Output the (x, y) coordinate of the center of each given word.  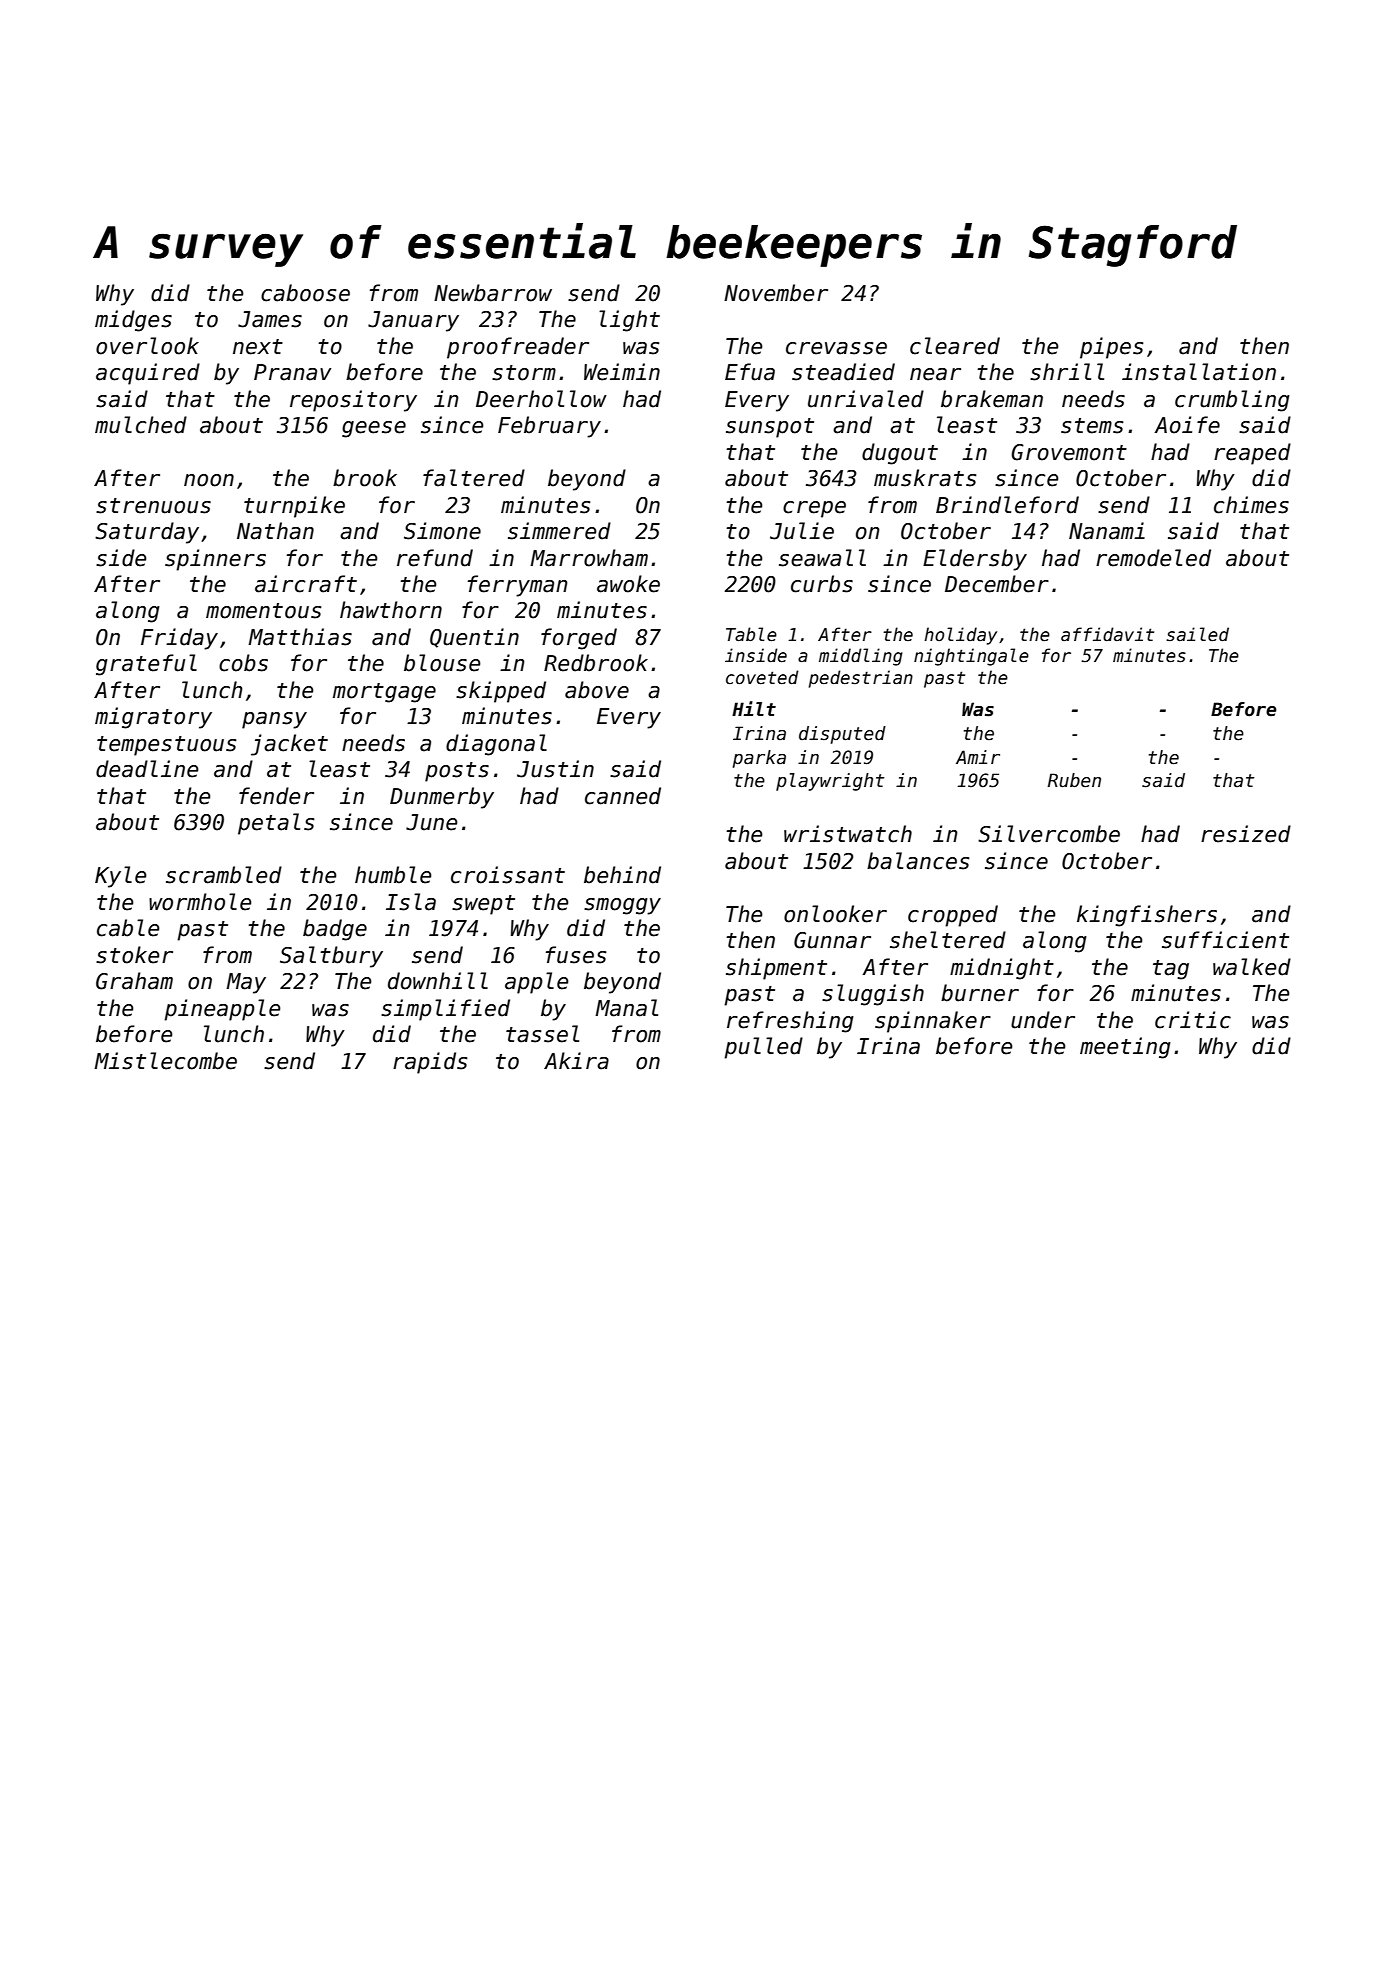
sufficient (1225, 940)
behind (622, 875)
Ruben (1074, 780)
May (246, 983)
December (997, 584)
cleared (955, 346)
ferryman (518, 586)
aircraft (306, 584)
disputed (842, 735)
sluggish (873, 995)
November (776, 293)
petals (276, 824)
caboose (305, 293)
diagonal (496, 745)
